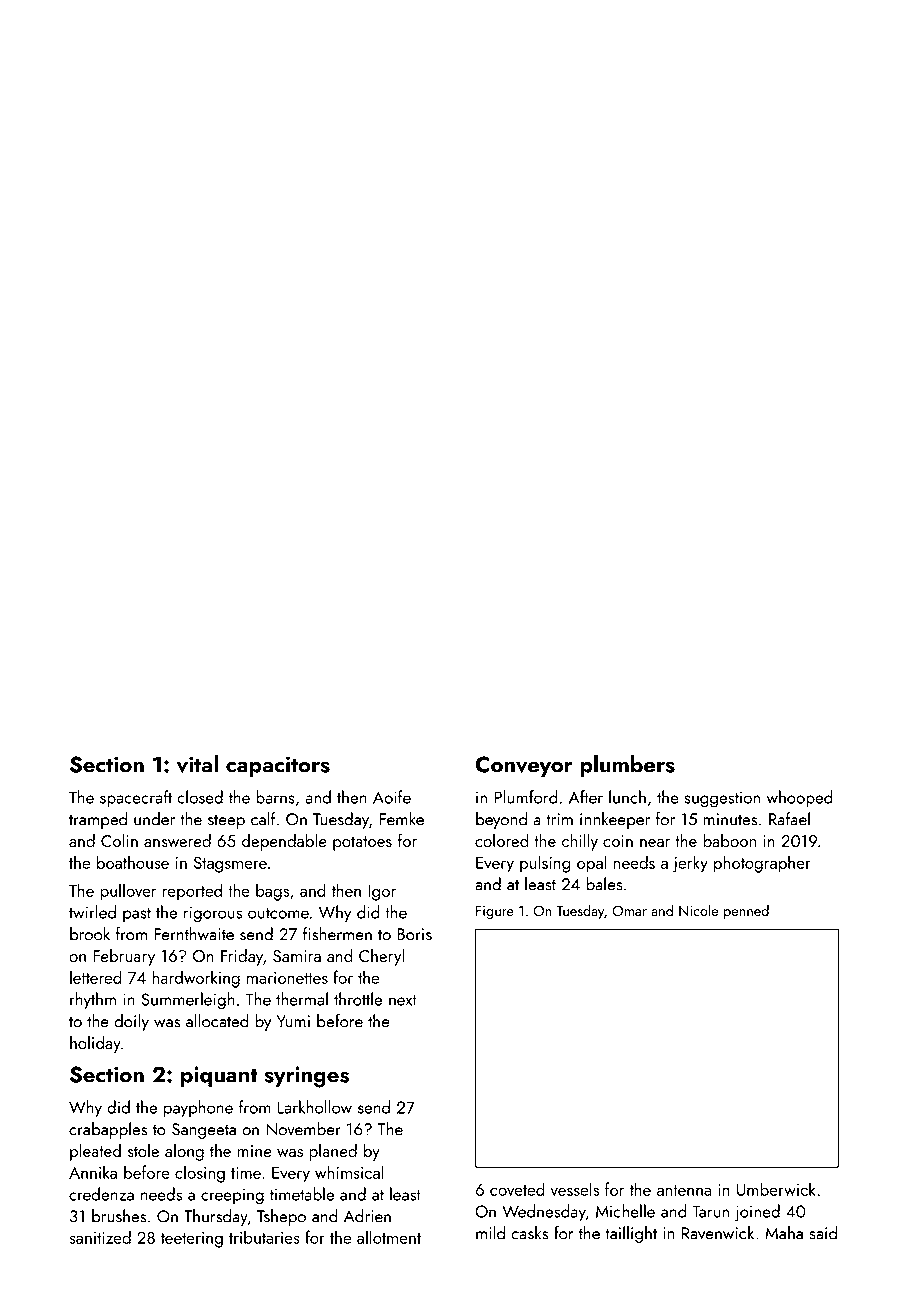 The width and height of the screenshot is (908, 1316). What do you see at coordinates (800, 798) in the screenshot?
I see `whooped` at bounding box center [800, 798].
